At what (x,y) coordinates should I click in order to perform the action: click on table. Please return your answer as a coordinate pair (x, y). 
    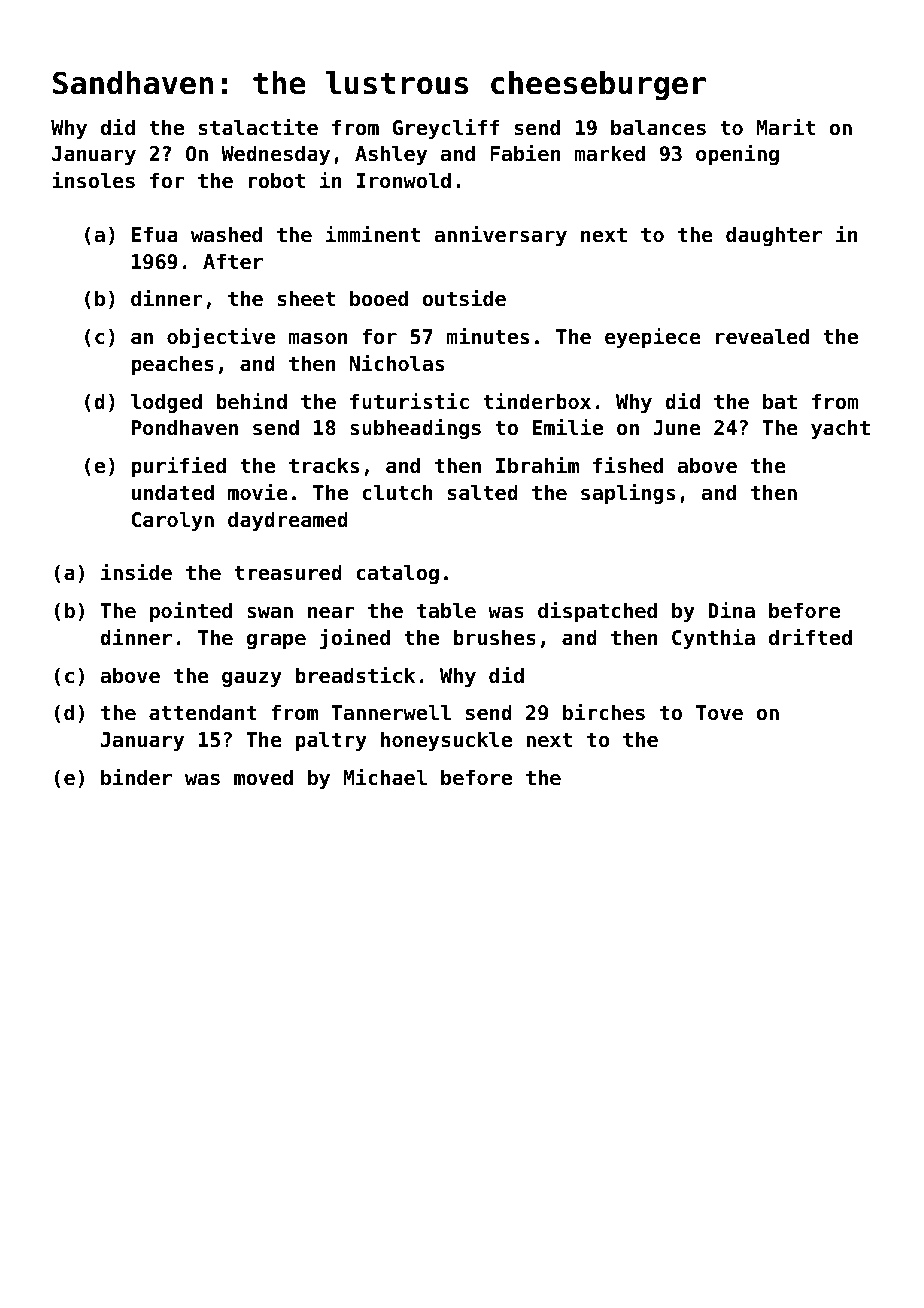
    Looking at the image, I should click on (446, 610).
